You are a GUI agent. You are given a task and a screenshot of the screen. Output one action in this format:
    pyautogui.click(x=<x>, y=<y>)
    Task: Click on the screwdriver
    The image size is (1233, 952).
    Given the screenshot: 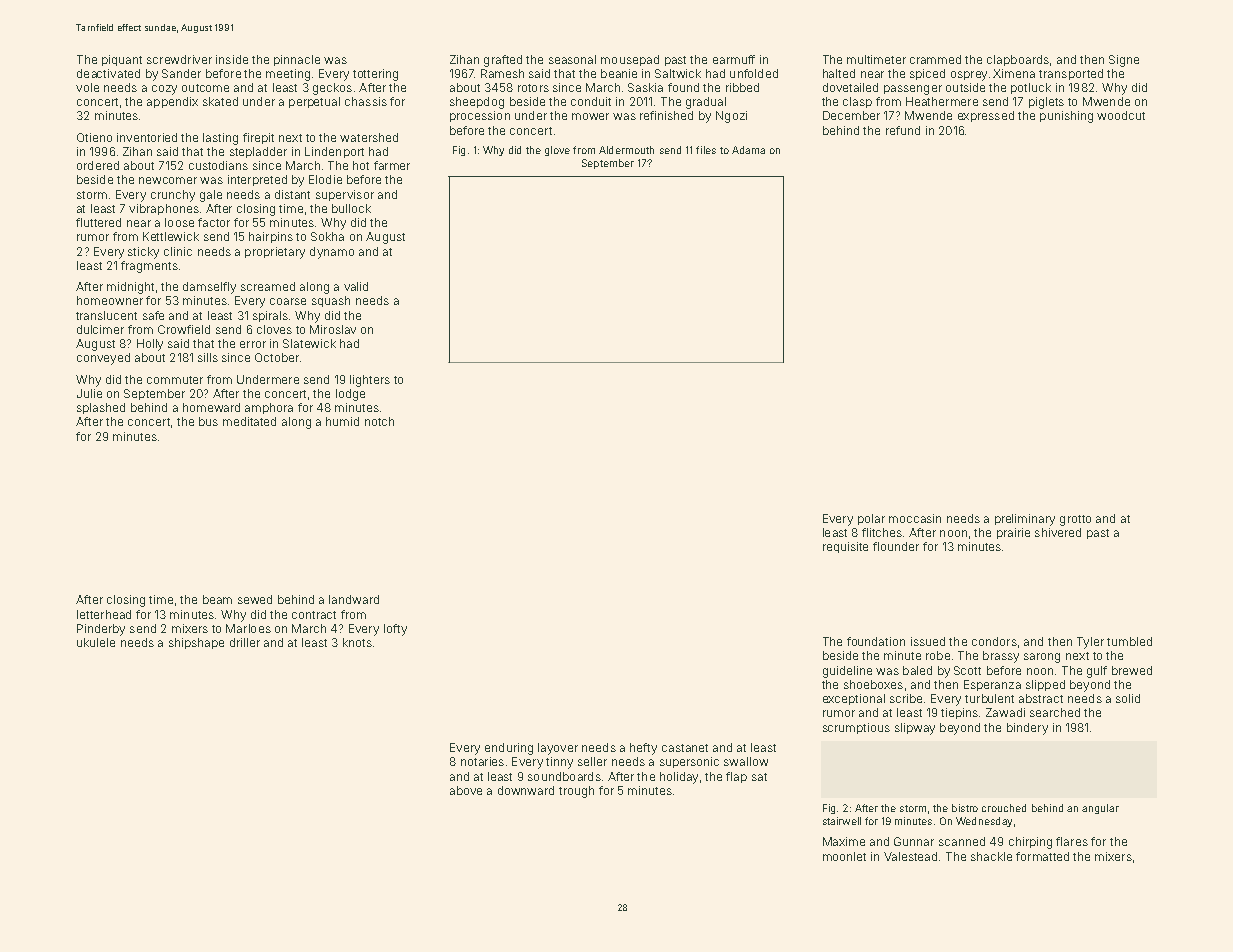 What is the action you would take?
    pyautogui.click(x=179, y=59)
